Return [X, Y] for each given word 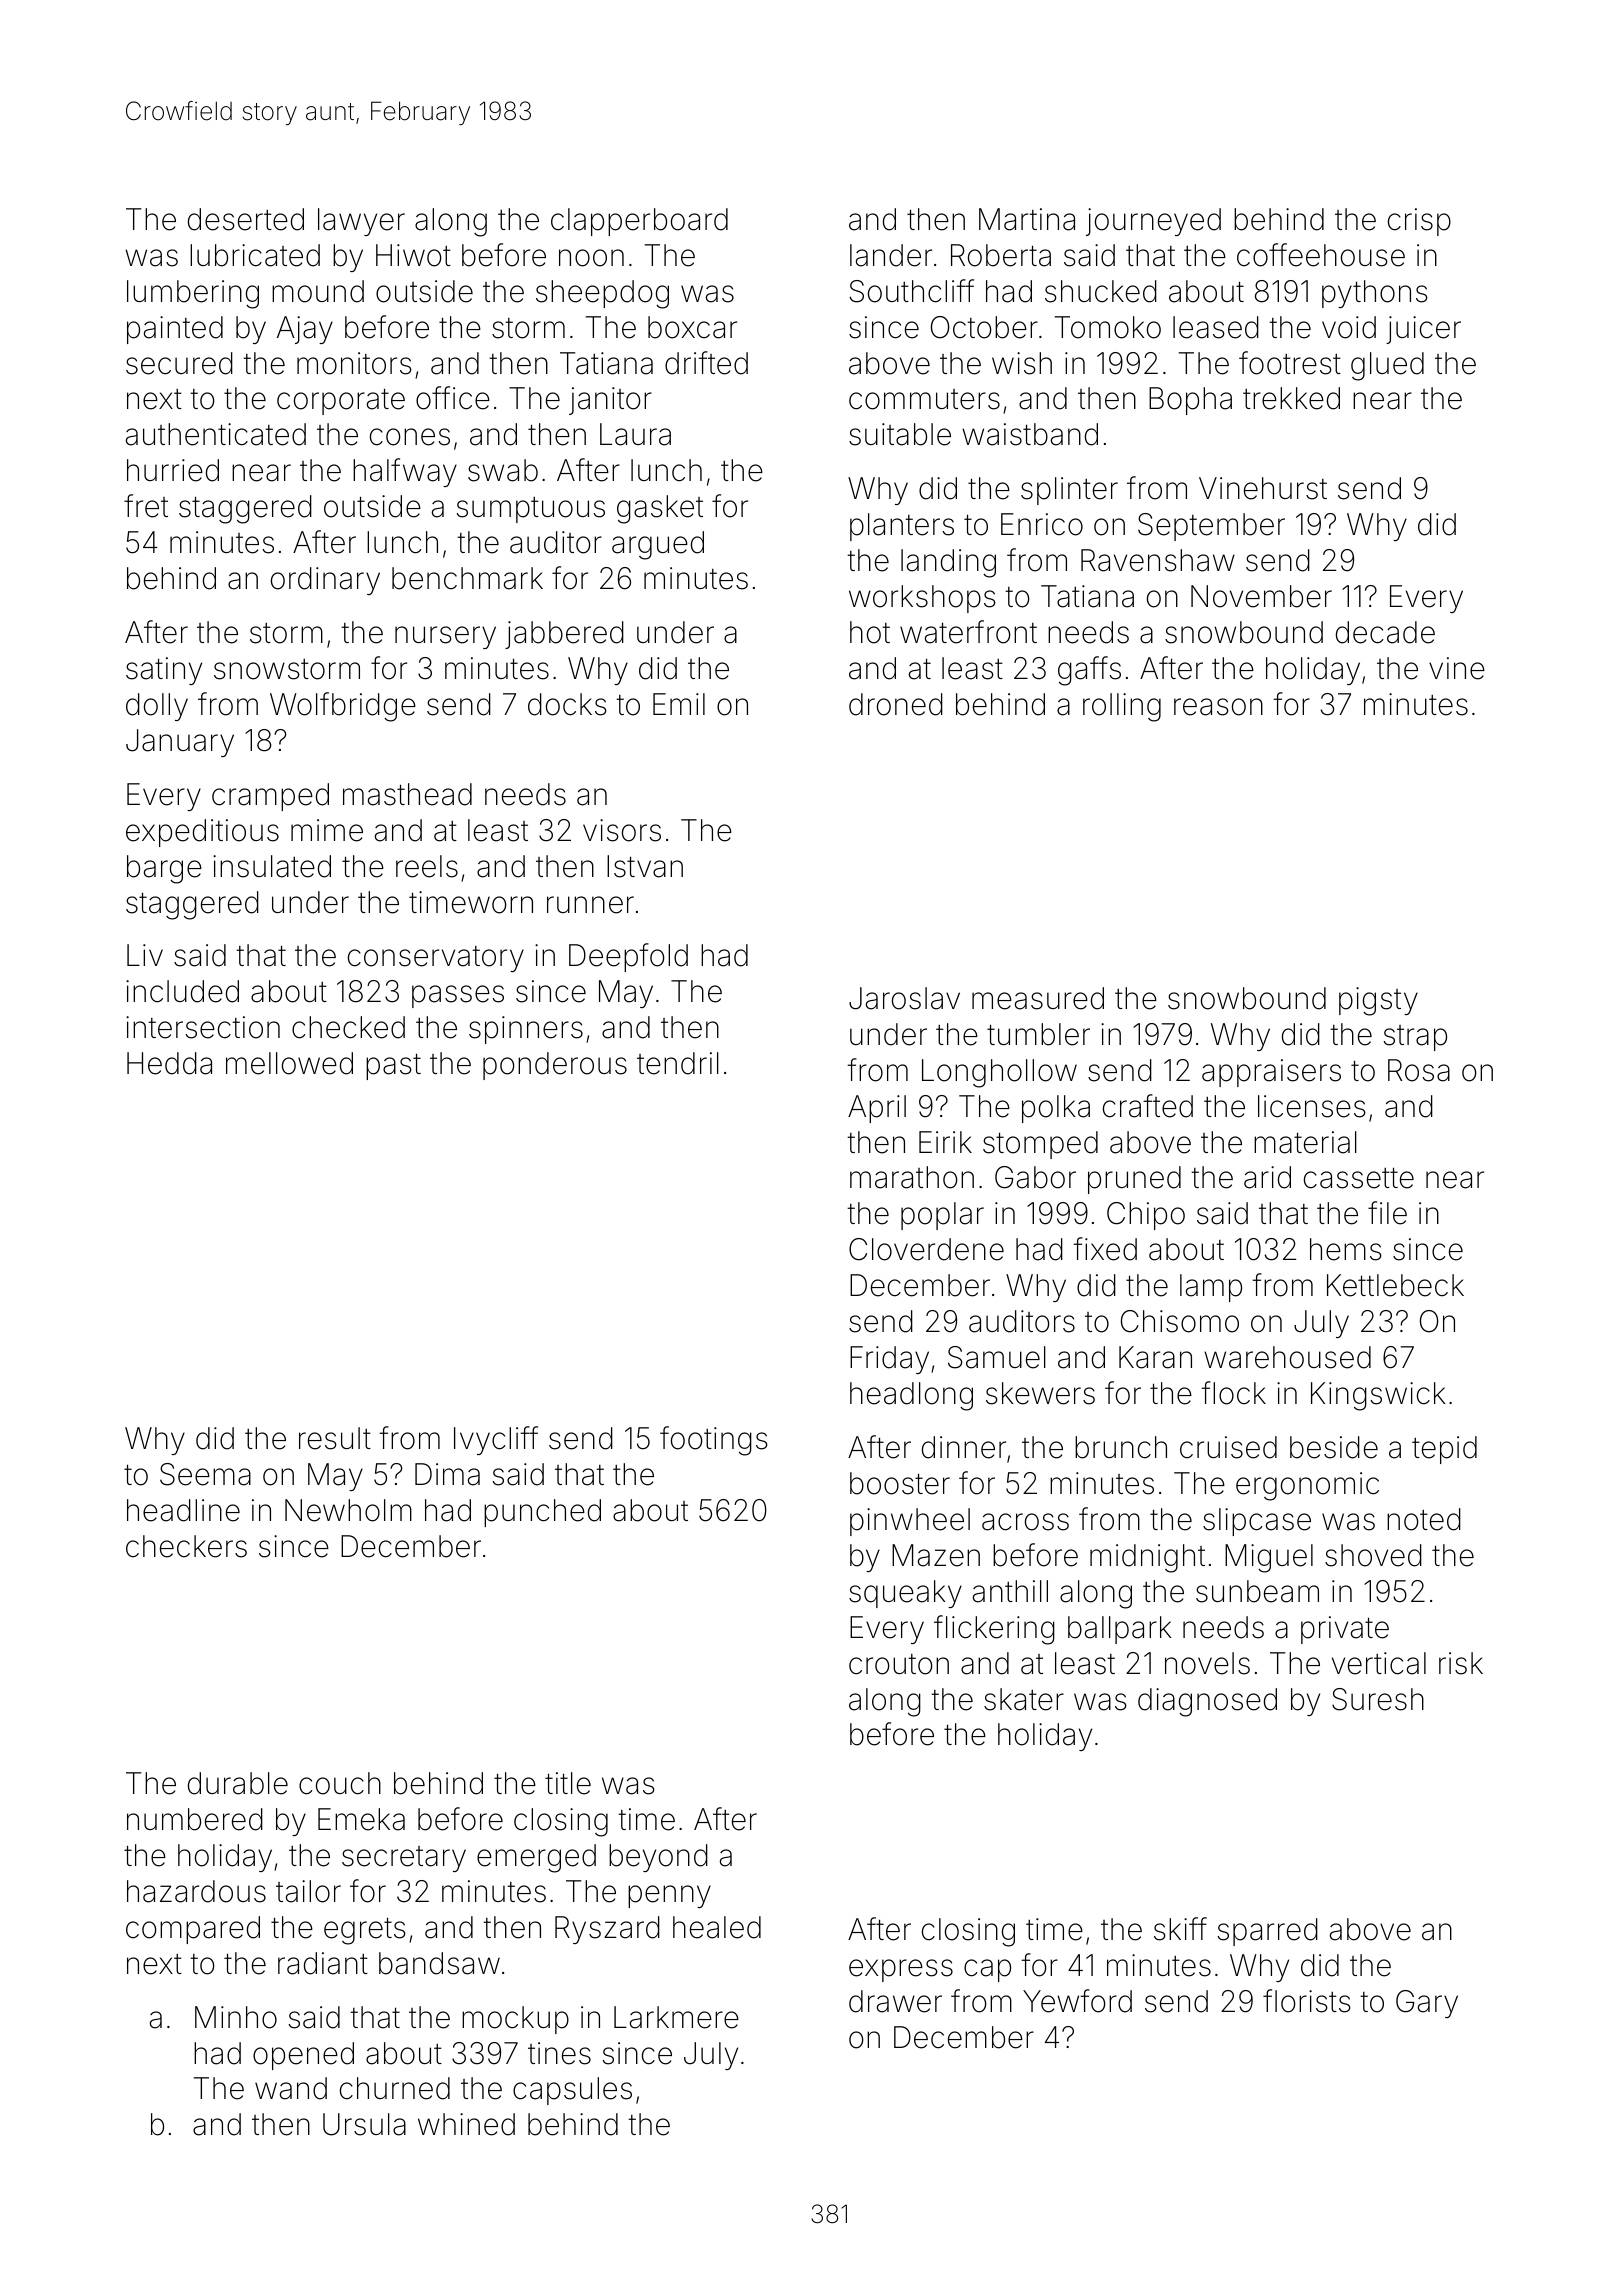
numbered [195, 1819]
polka [1056, 1109]
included [182, 991]
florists [1307, 2001]
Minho [236, 2017]
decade [1385, 632]
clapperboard [639, 222]
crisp [1419, 222]
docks [567, 704]
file [1387, 1213]
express [901, 1970]
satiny [164, 671]
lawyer [361, 222]
